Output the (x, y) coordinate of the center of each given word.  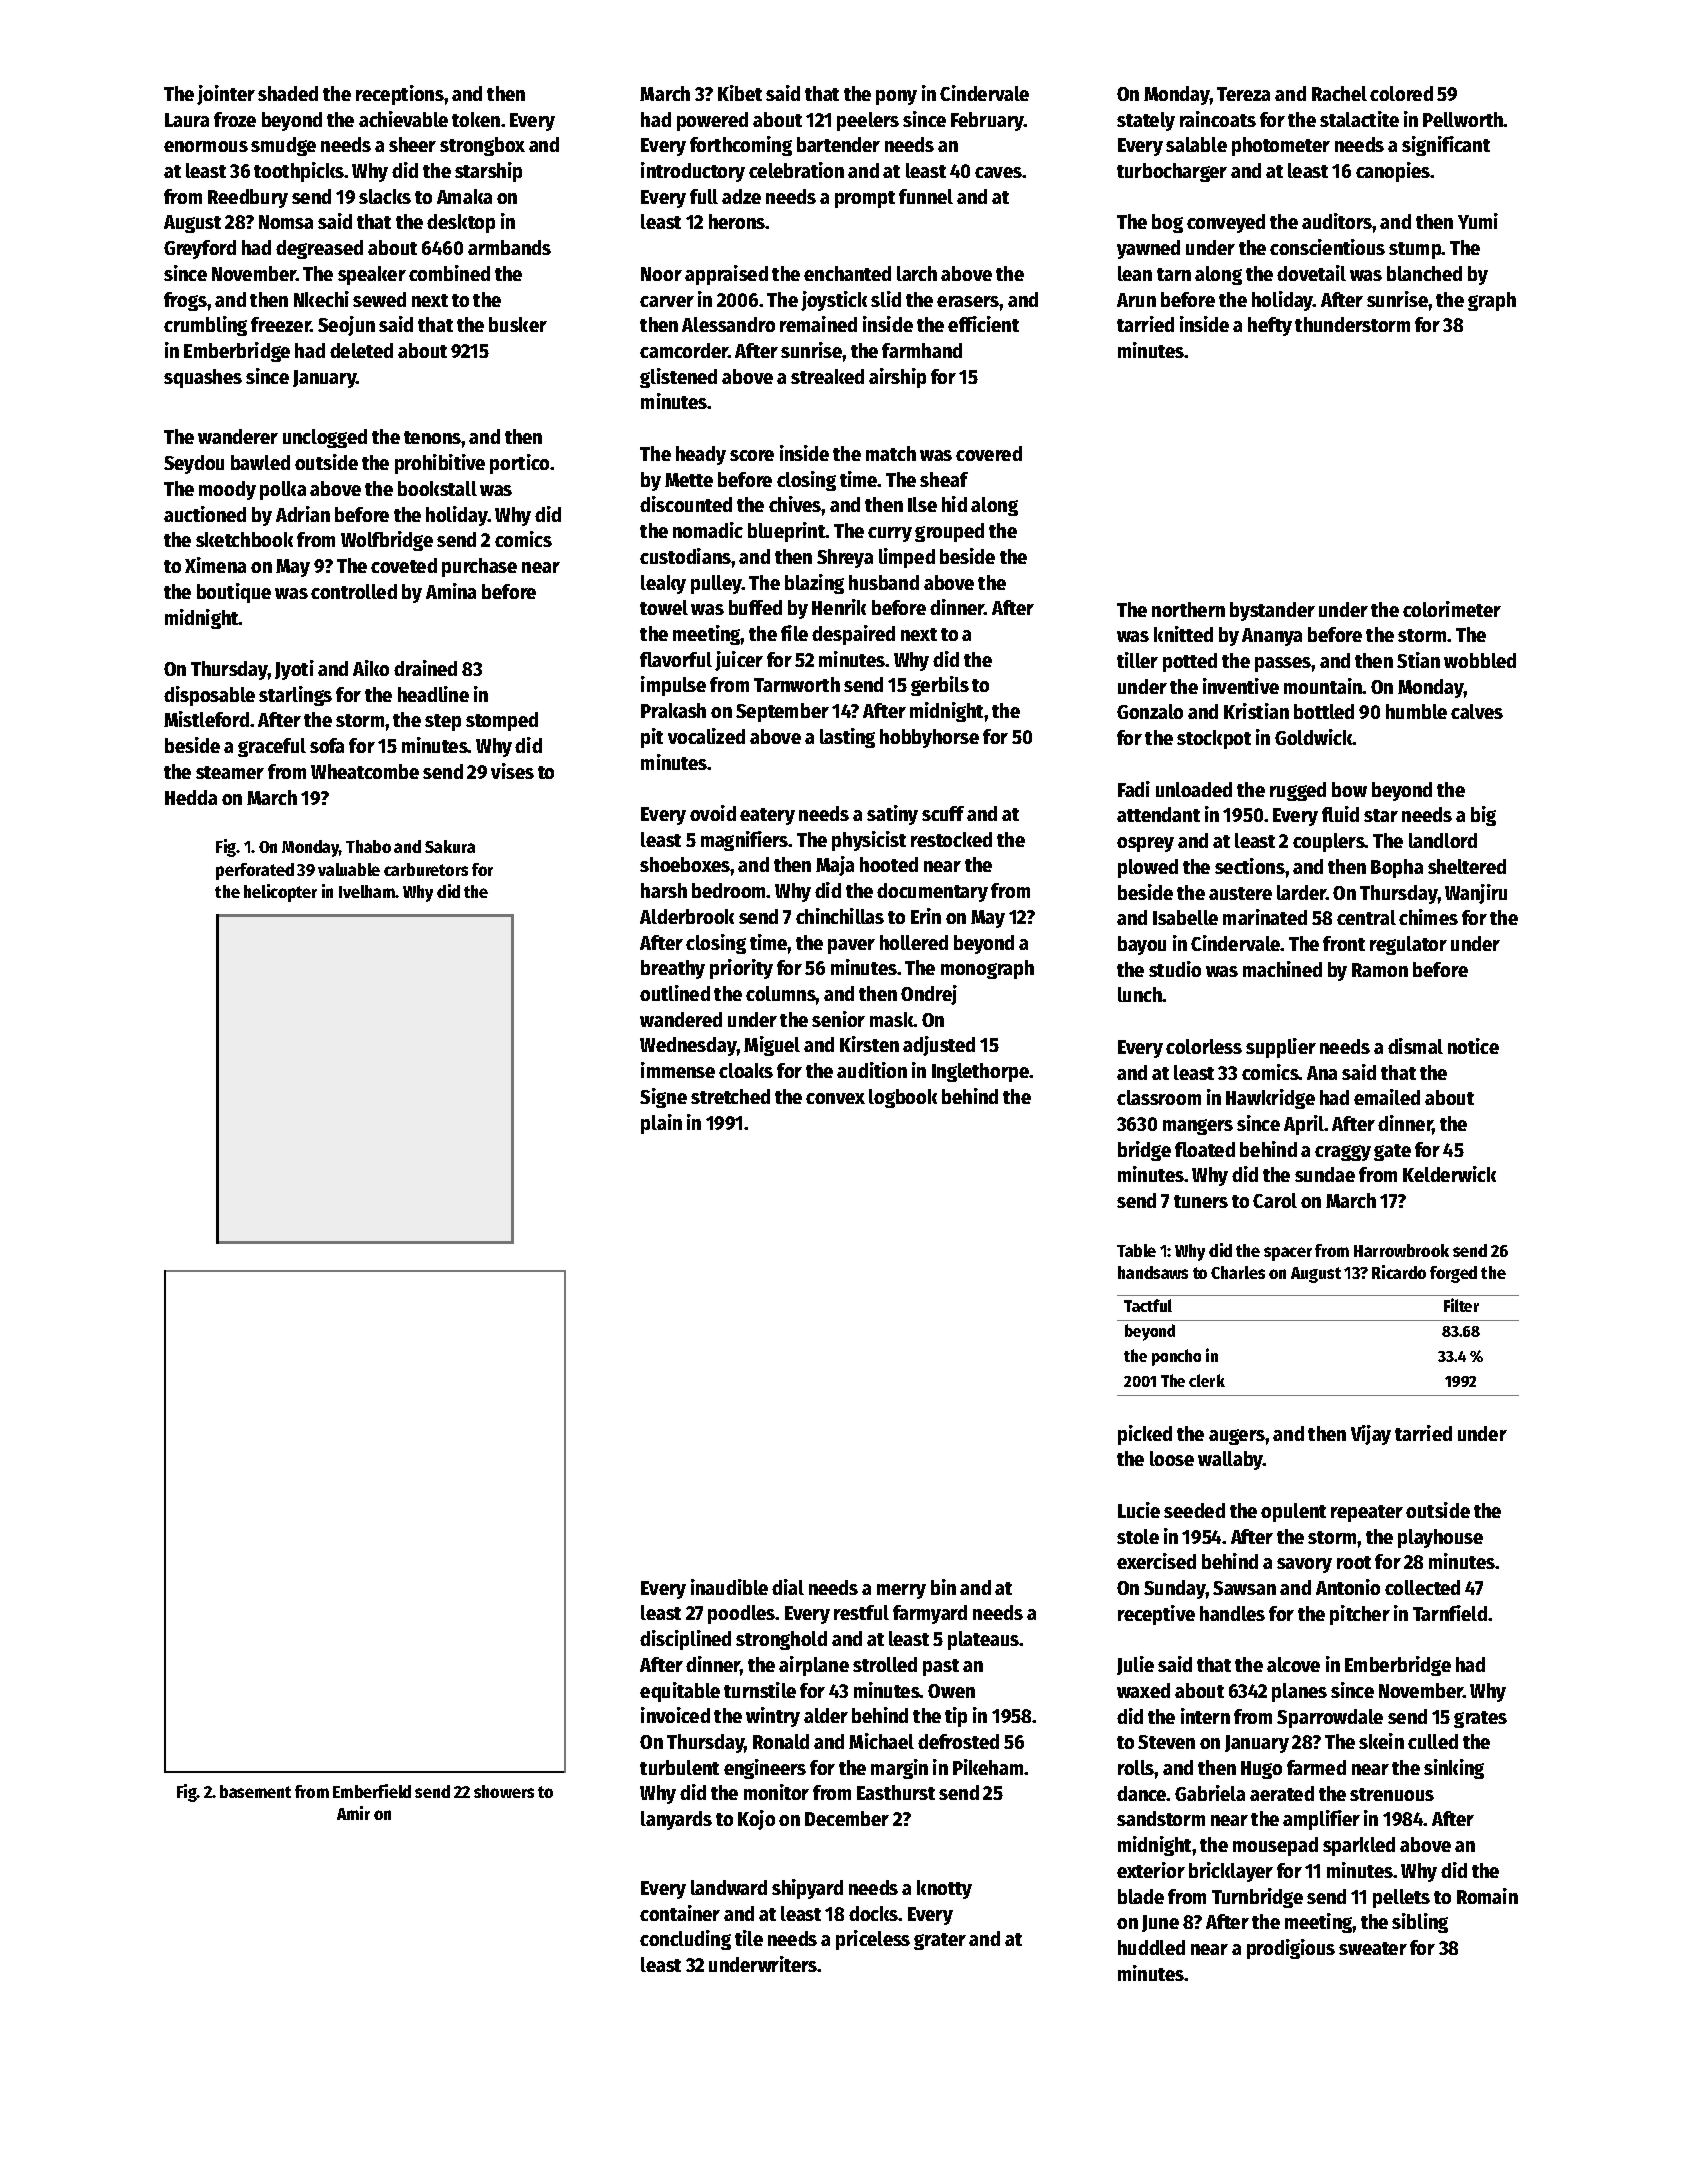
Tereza (1243, 94)
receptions (400, 95)
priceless (873, 1940)
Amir (353, 1813)
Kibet (740, 93)
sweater (1373, 1948)
